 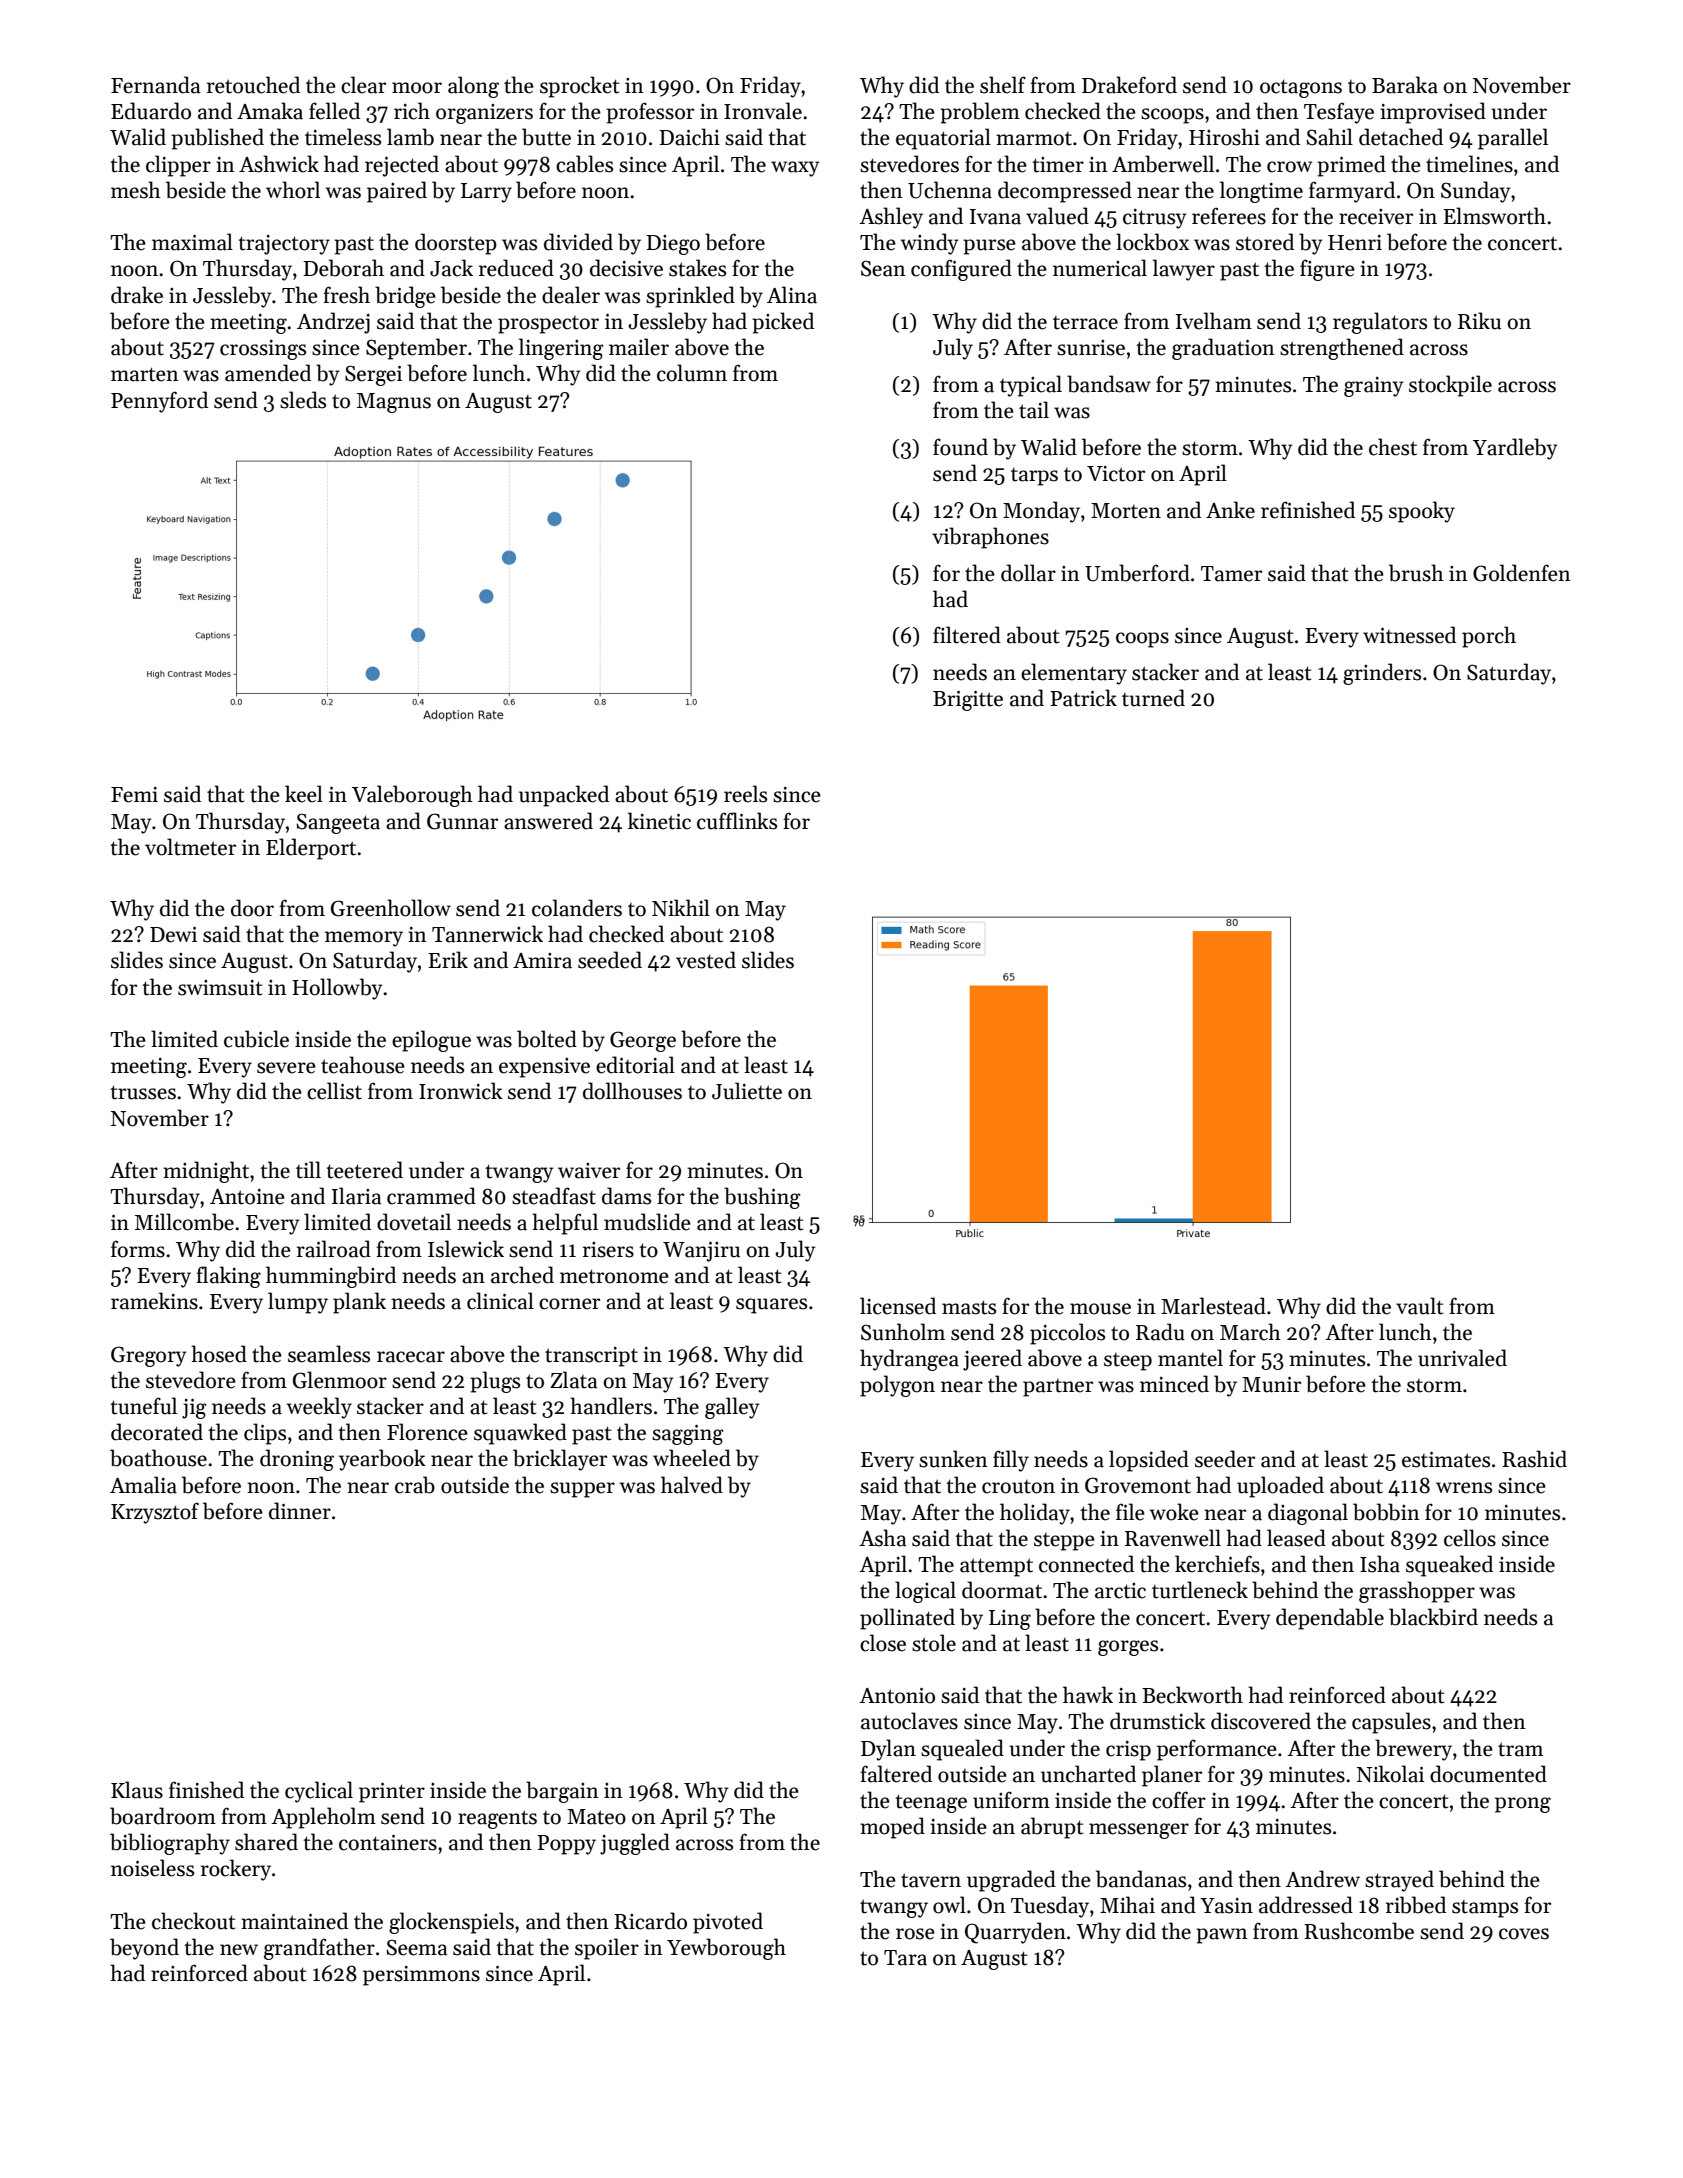 I want to click on regulators, so click(x=1380, y=323).
